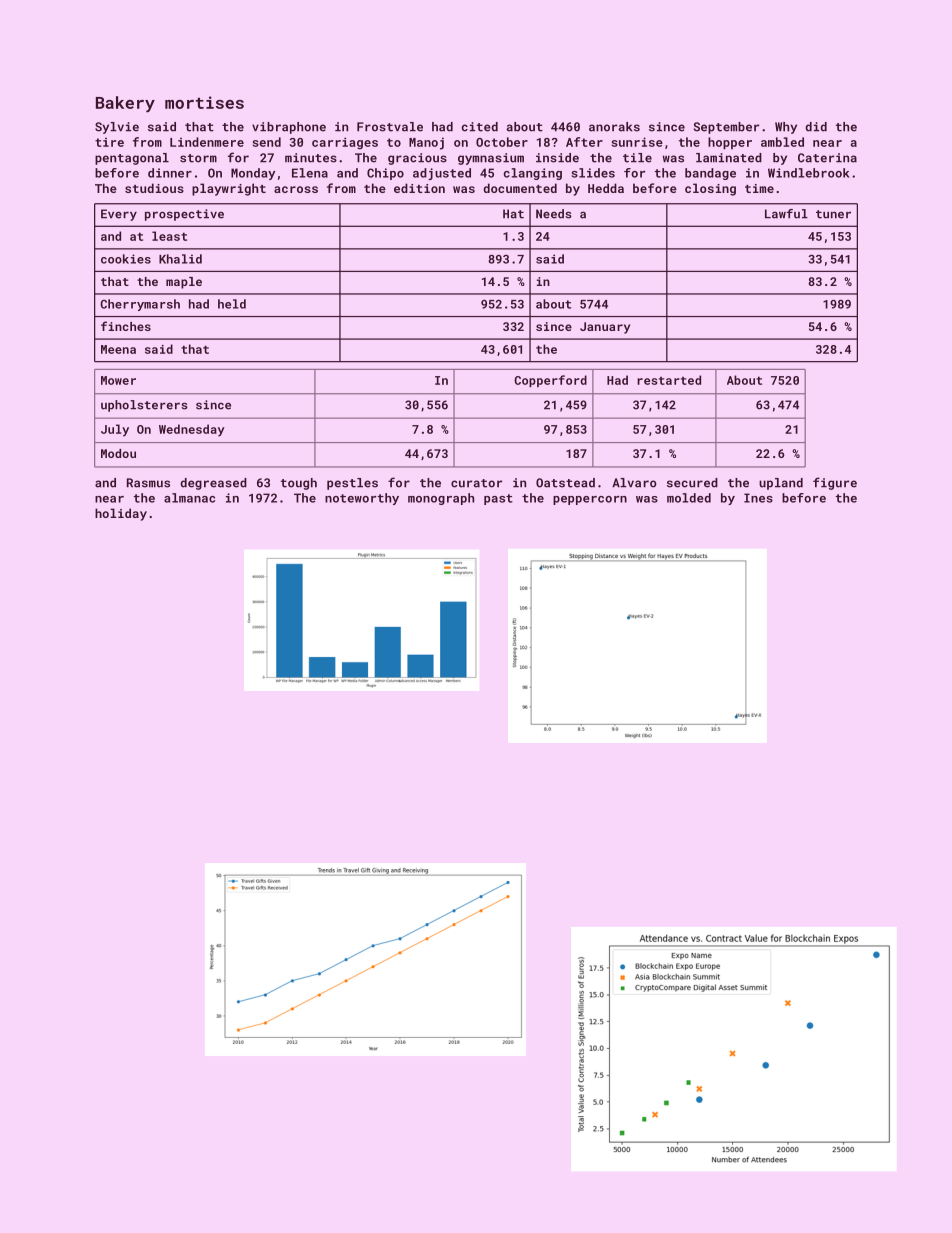  I want to click on least, so click(169, 236).
